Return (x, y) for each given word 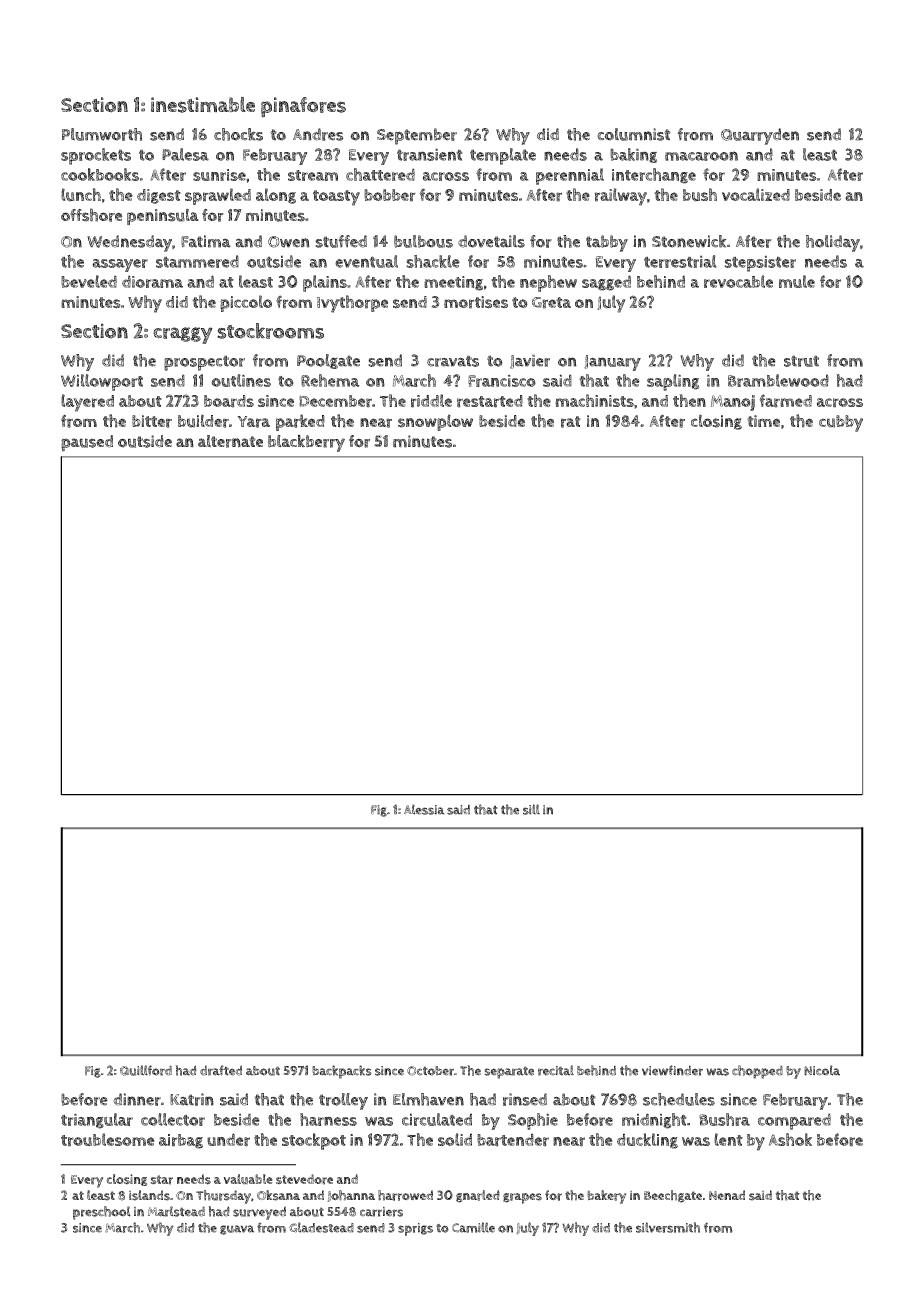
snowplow (435, 422)
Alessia (424, 809)
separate (509, 1072)
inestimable (203, 105)
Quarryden (760, 136)
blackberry (306, 443)
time (763, 421)
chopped (757, 1072)
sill (531, 809)
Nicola (822, 1070)
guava (237, 1230)
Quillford (146, 1070)
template (503, 156)
